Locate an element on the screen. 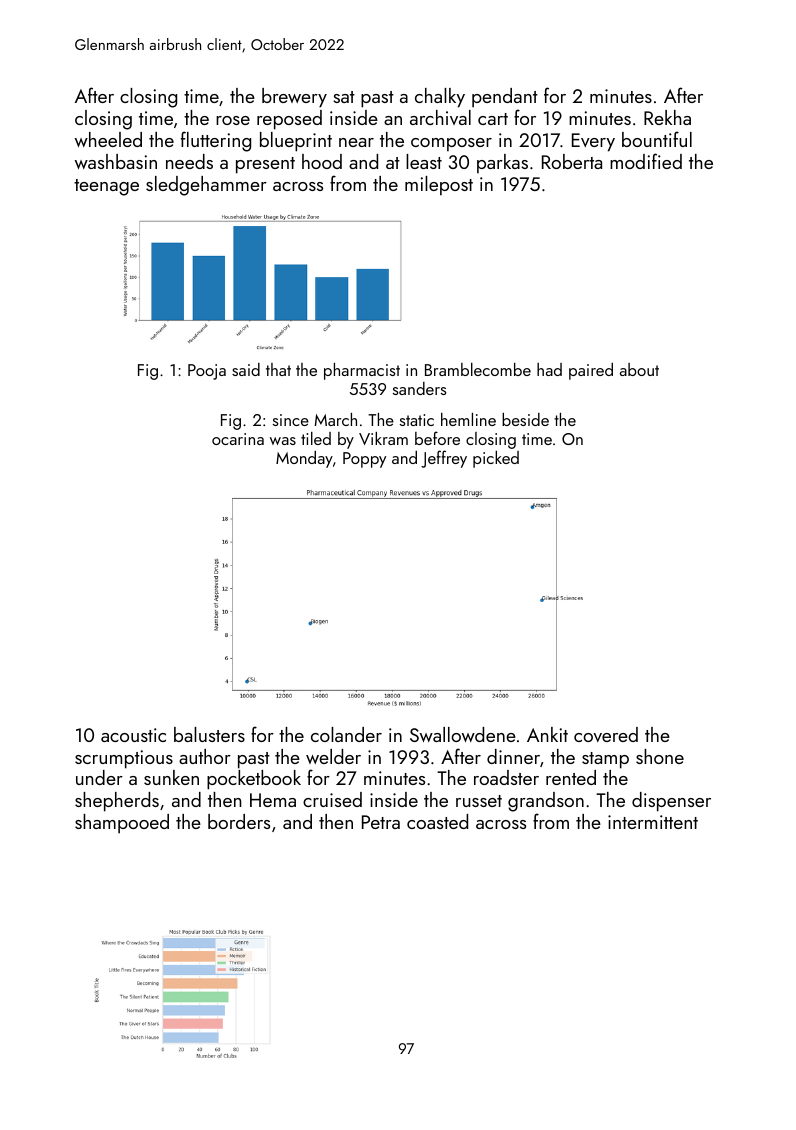 The width and height of the screenshot is (796, 1130). ocarina is located at coordinates (238, 439).
